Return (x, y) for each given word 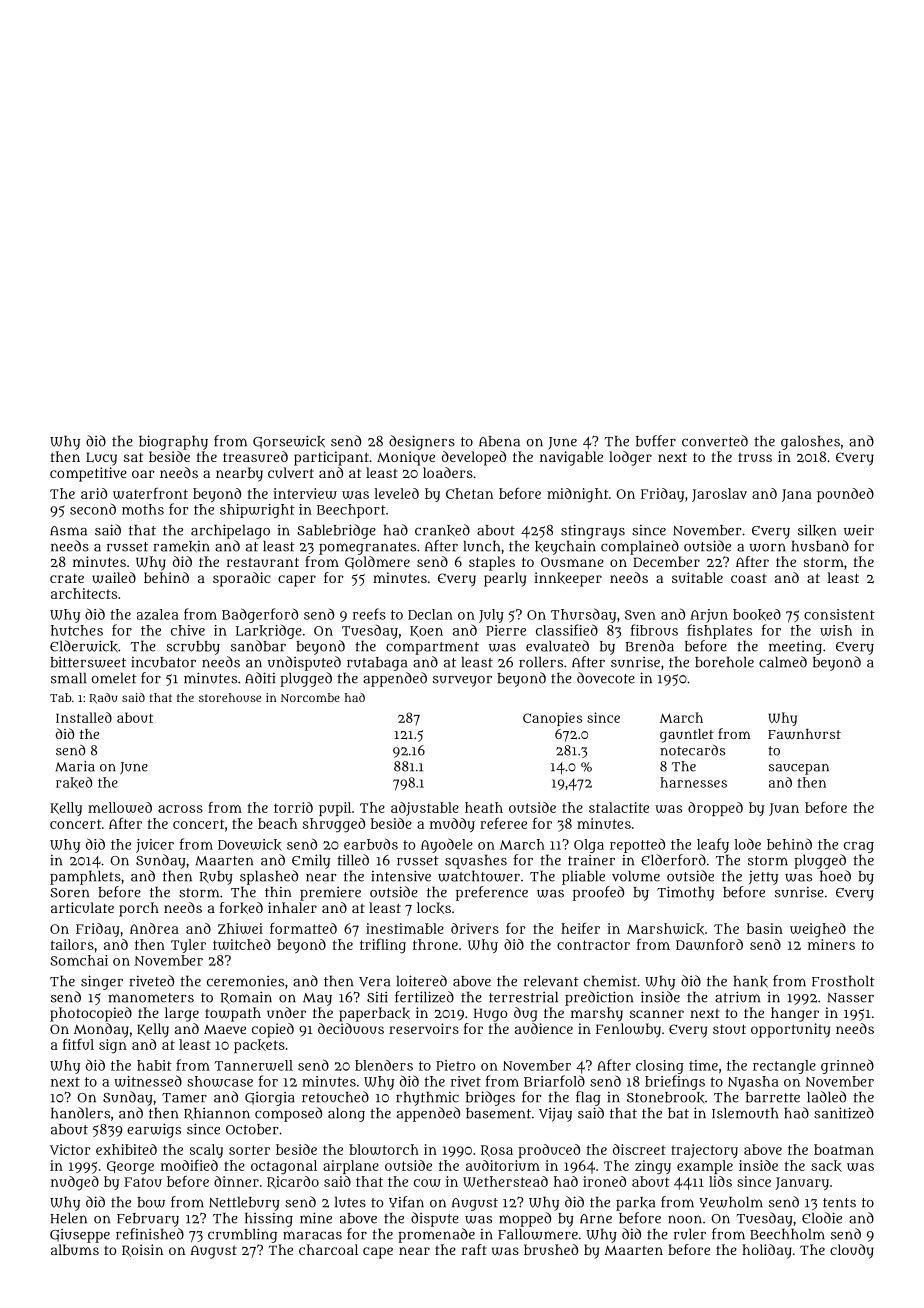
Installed (84, 717)
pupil (335, 809)
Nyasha (753, 1083)
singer (102, 982)
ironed (604, 1181)
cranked (442, 530)
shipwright (257, 511)
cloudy (852, 1251)
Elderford (673, 860)
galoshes (810, 442)
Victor (70, 1149)
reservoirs (424, 1028)
